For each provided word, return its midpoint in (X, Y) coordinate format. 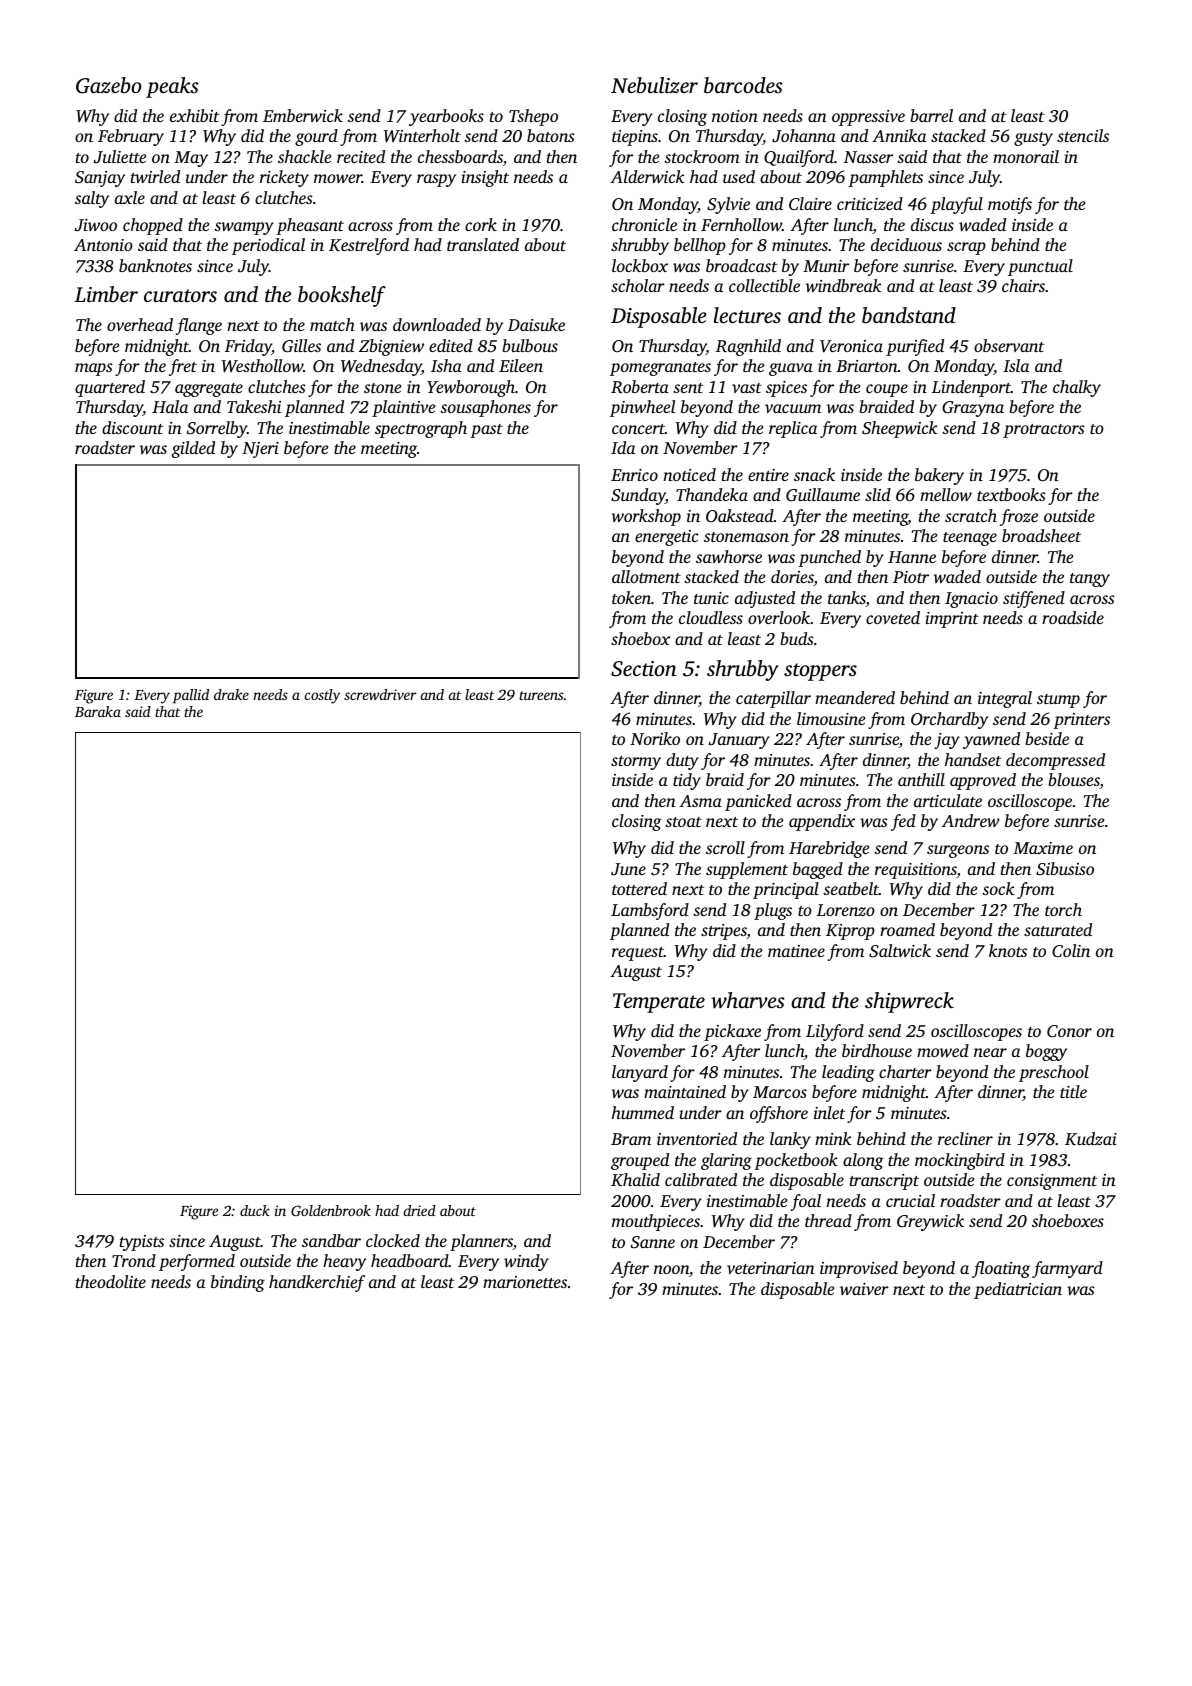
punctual (1040, 267)
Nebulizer (654, 85)
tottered (639, 888)
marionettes (525, 1282)
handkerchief (317, 1283)
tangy (1090, 580)
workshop (646, 517)
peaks (172, 87)
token (631, 597)
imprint (952, 620)
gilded (193, 449)
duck (255, 1210)
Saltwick (900, 950)
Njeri (260, 450)
